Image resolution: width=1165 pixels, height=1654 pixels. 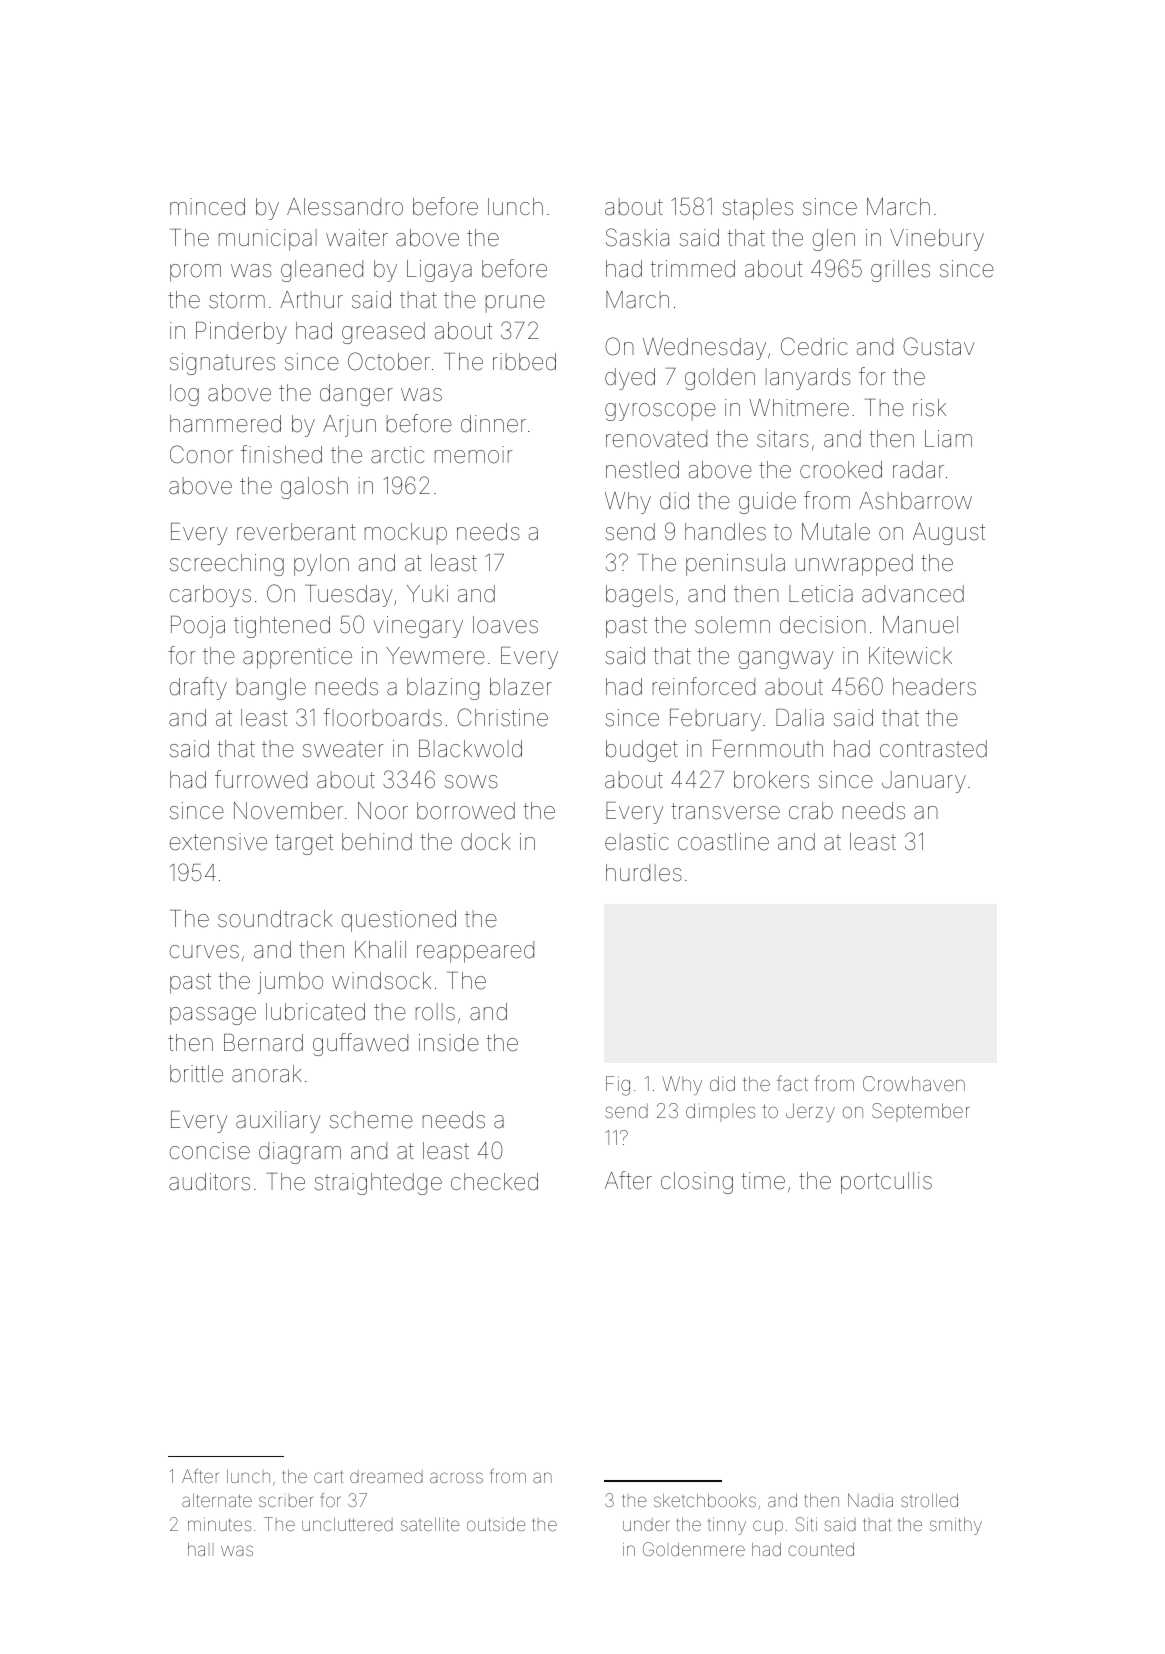 I want to click on prom, so click(x=195, y=273).
